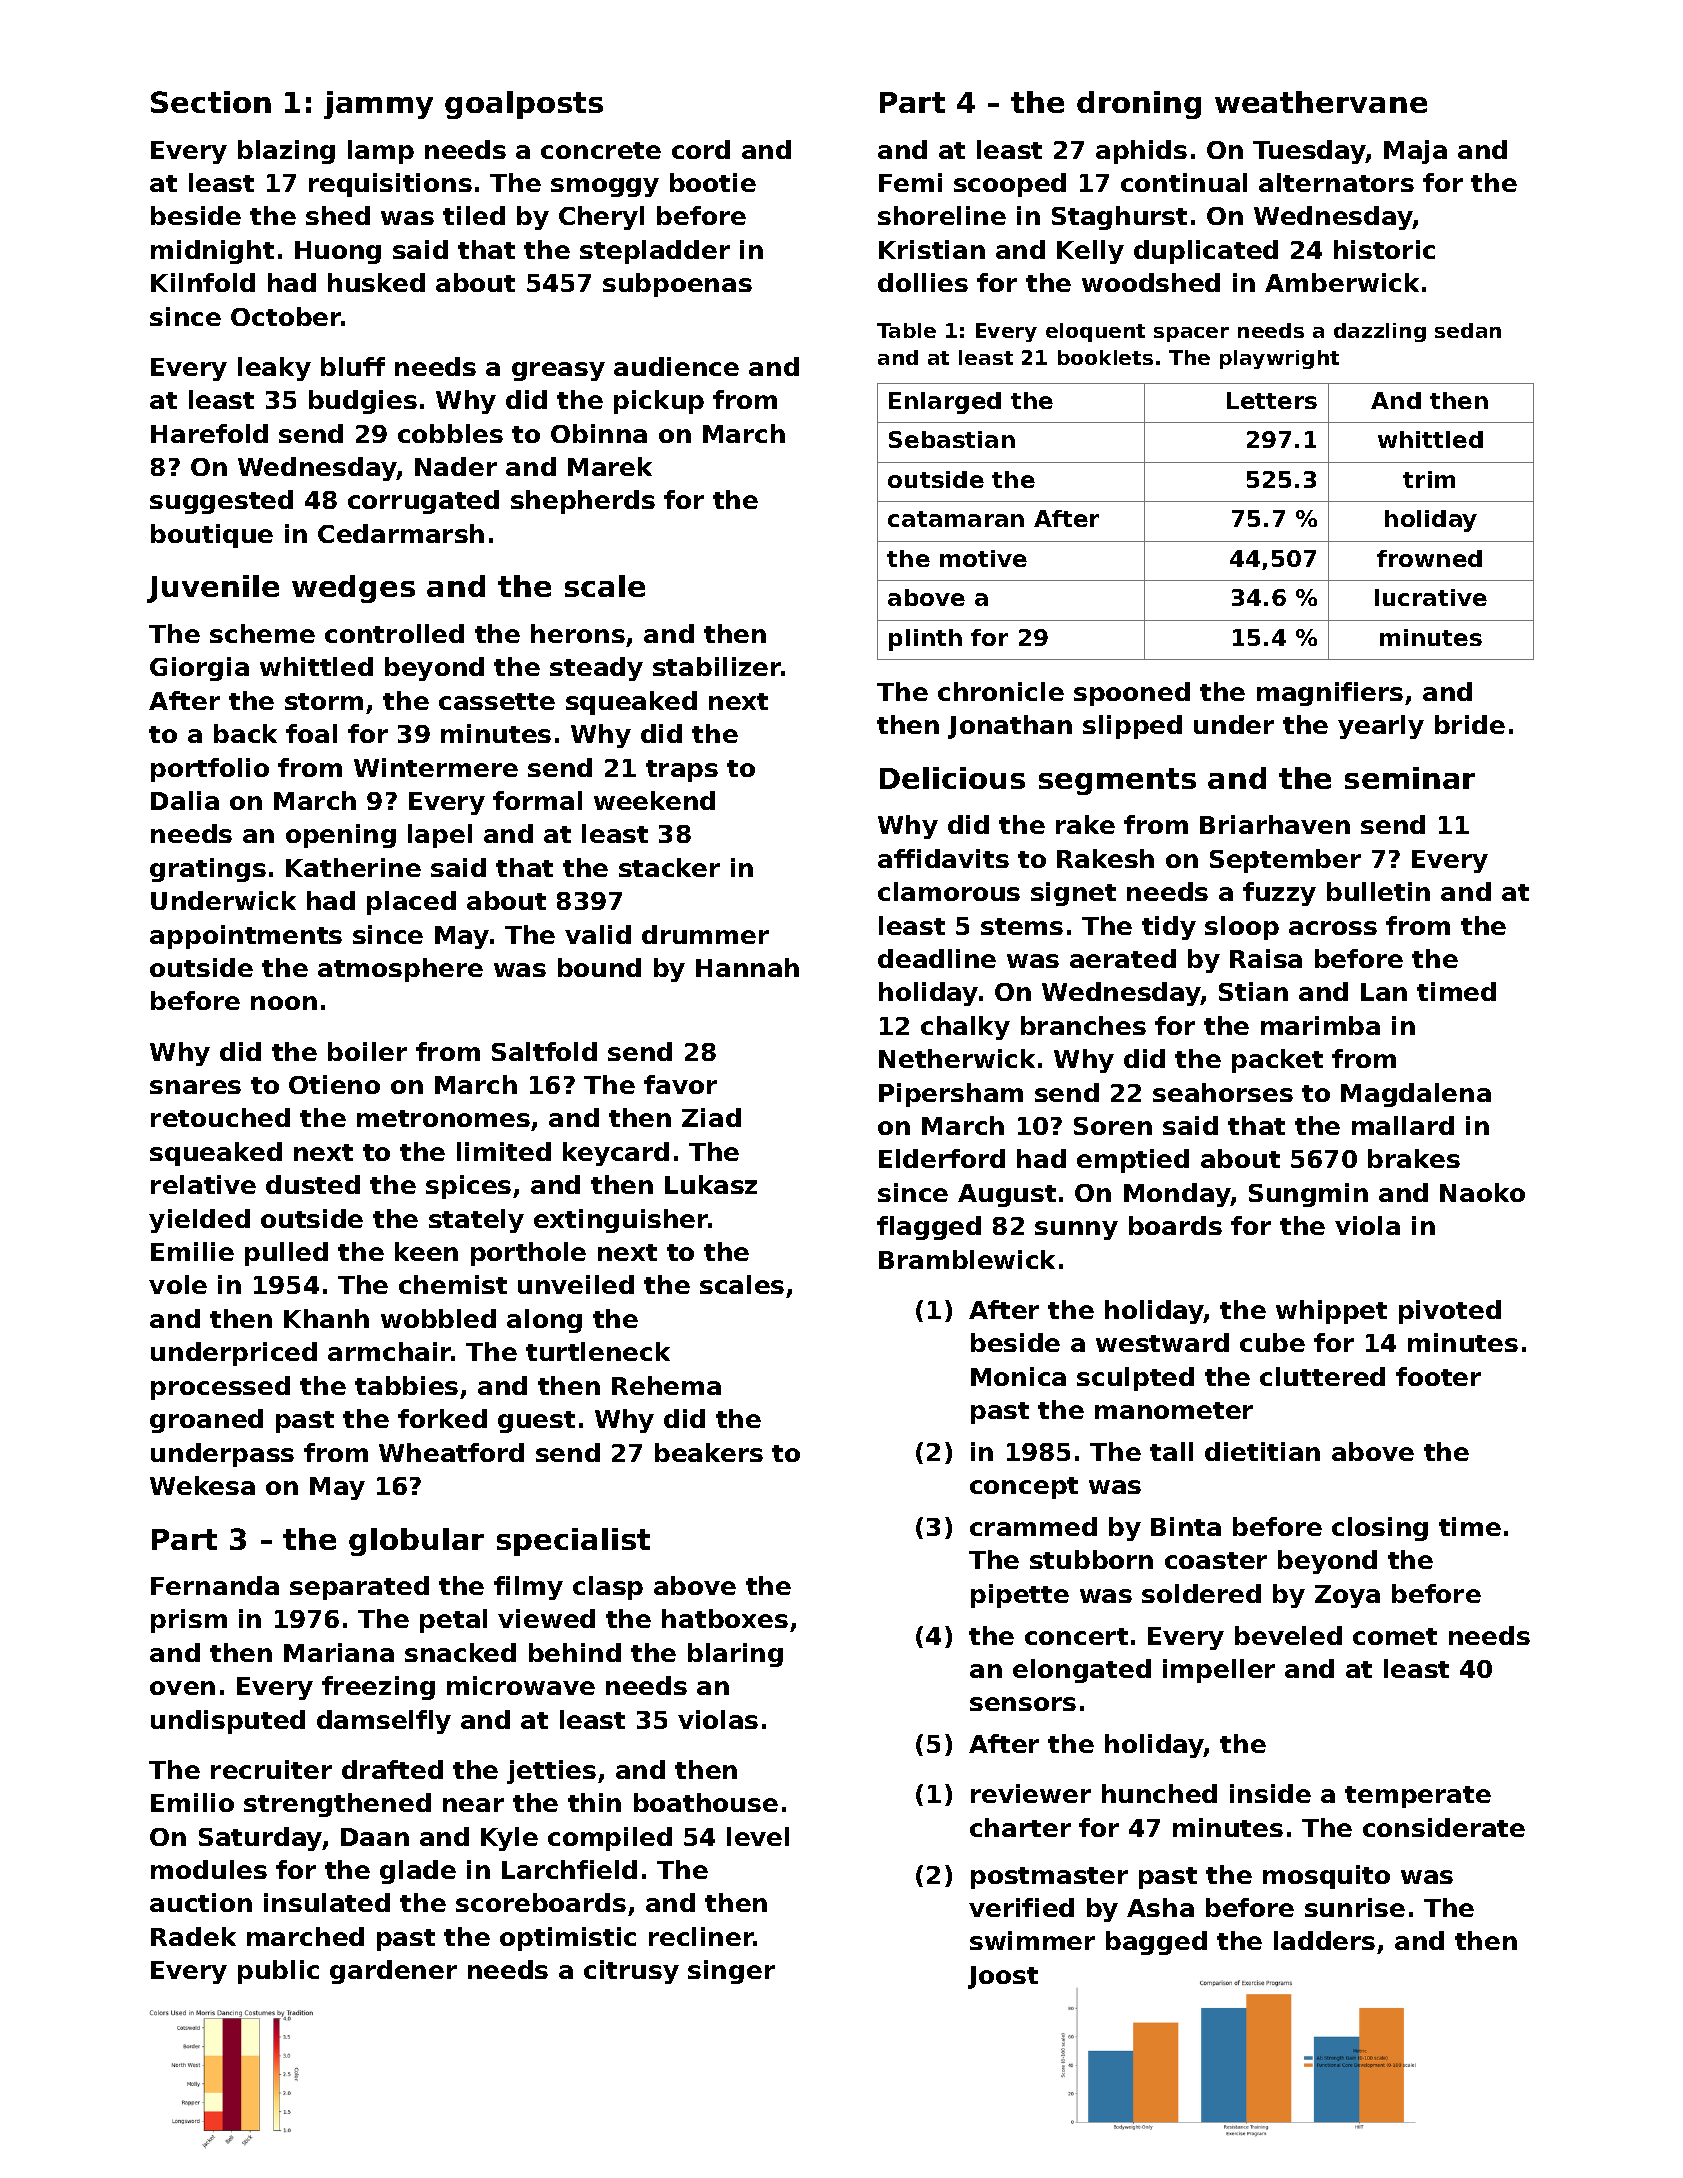  I want to click on Joost, so click(1003, 1977).
